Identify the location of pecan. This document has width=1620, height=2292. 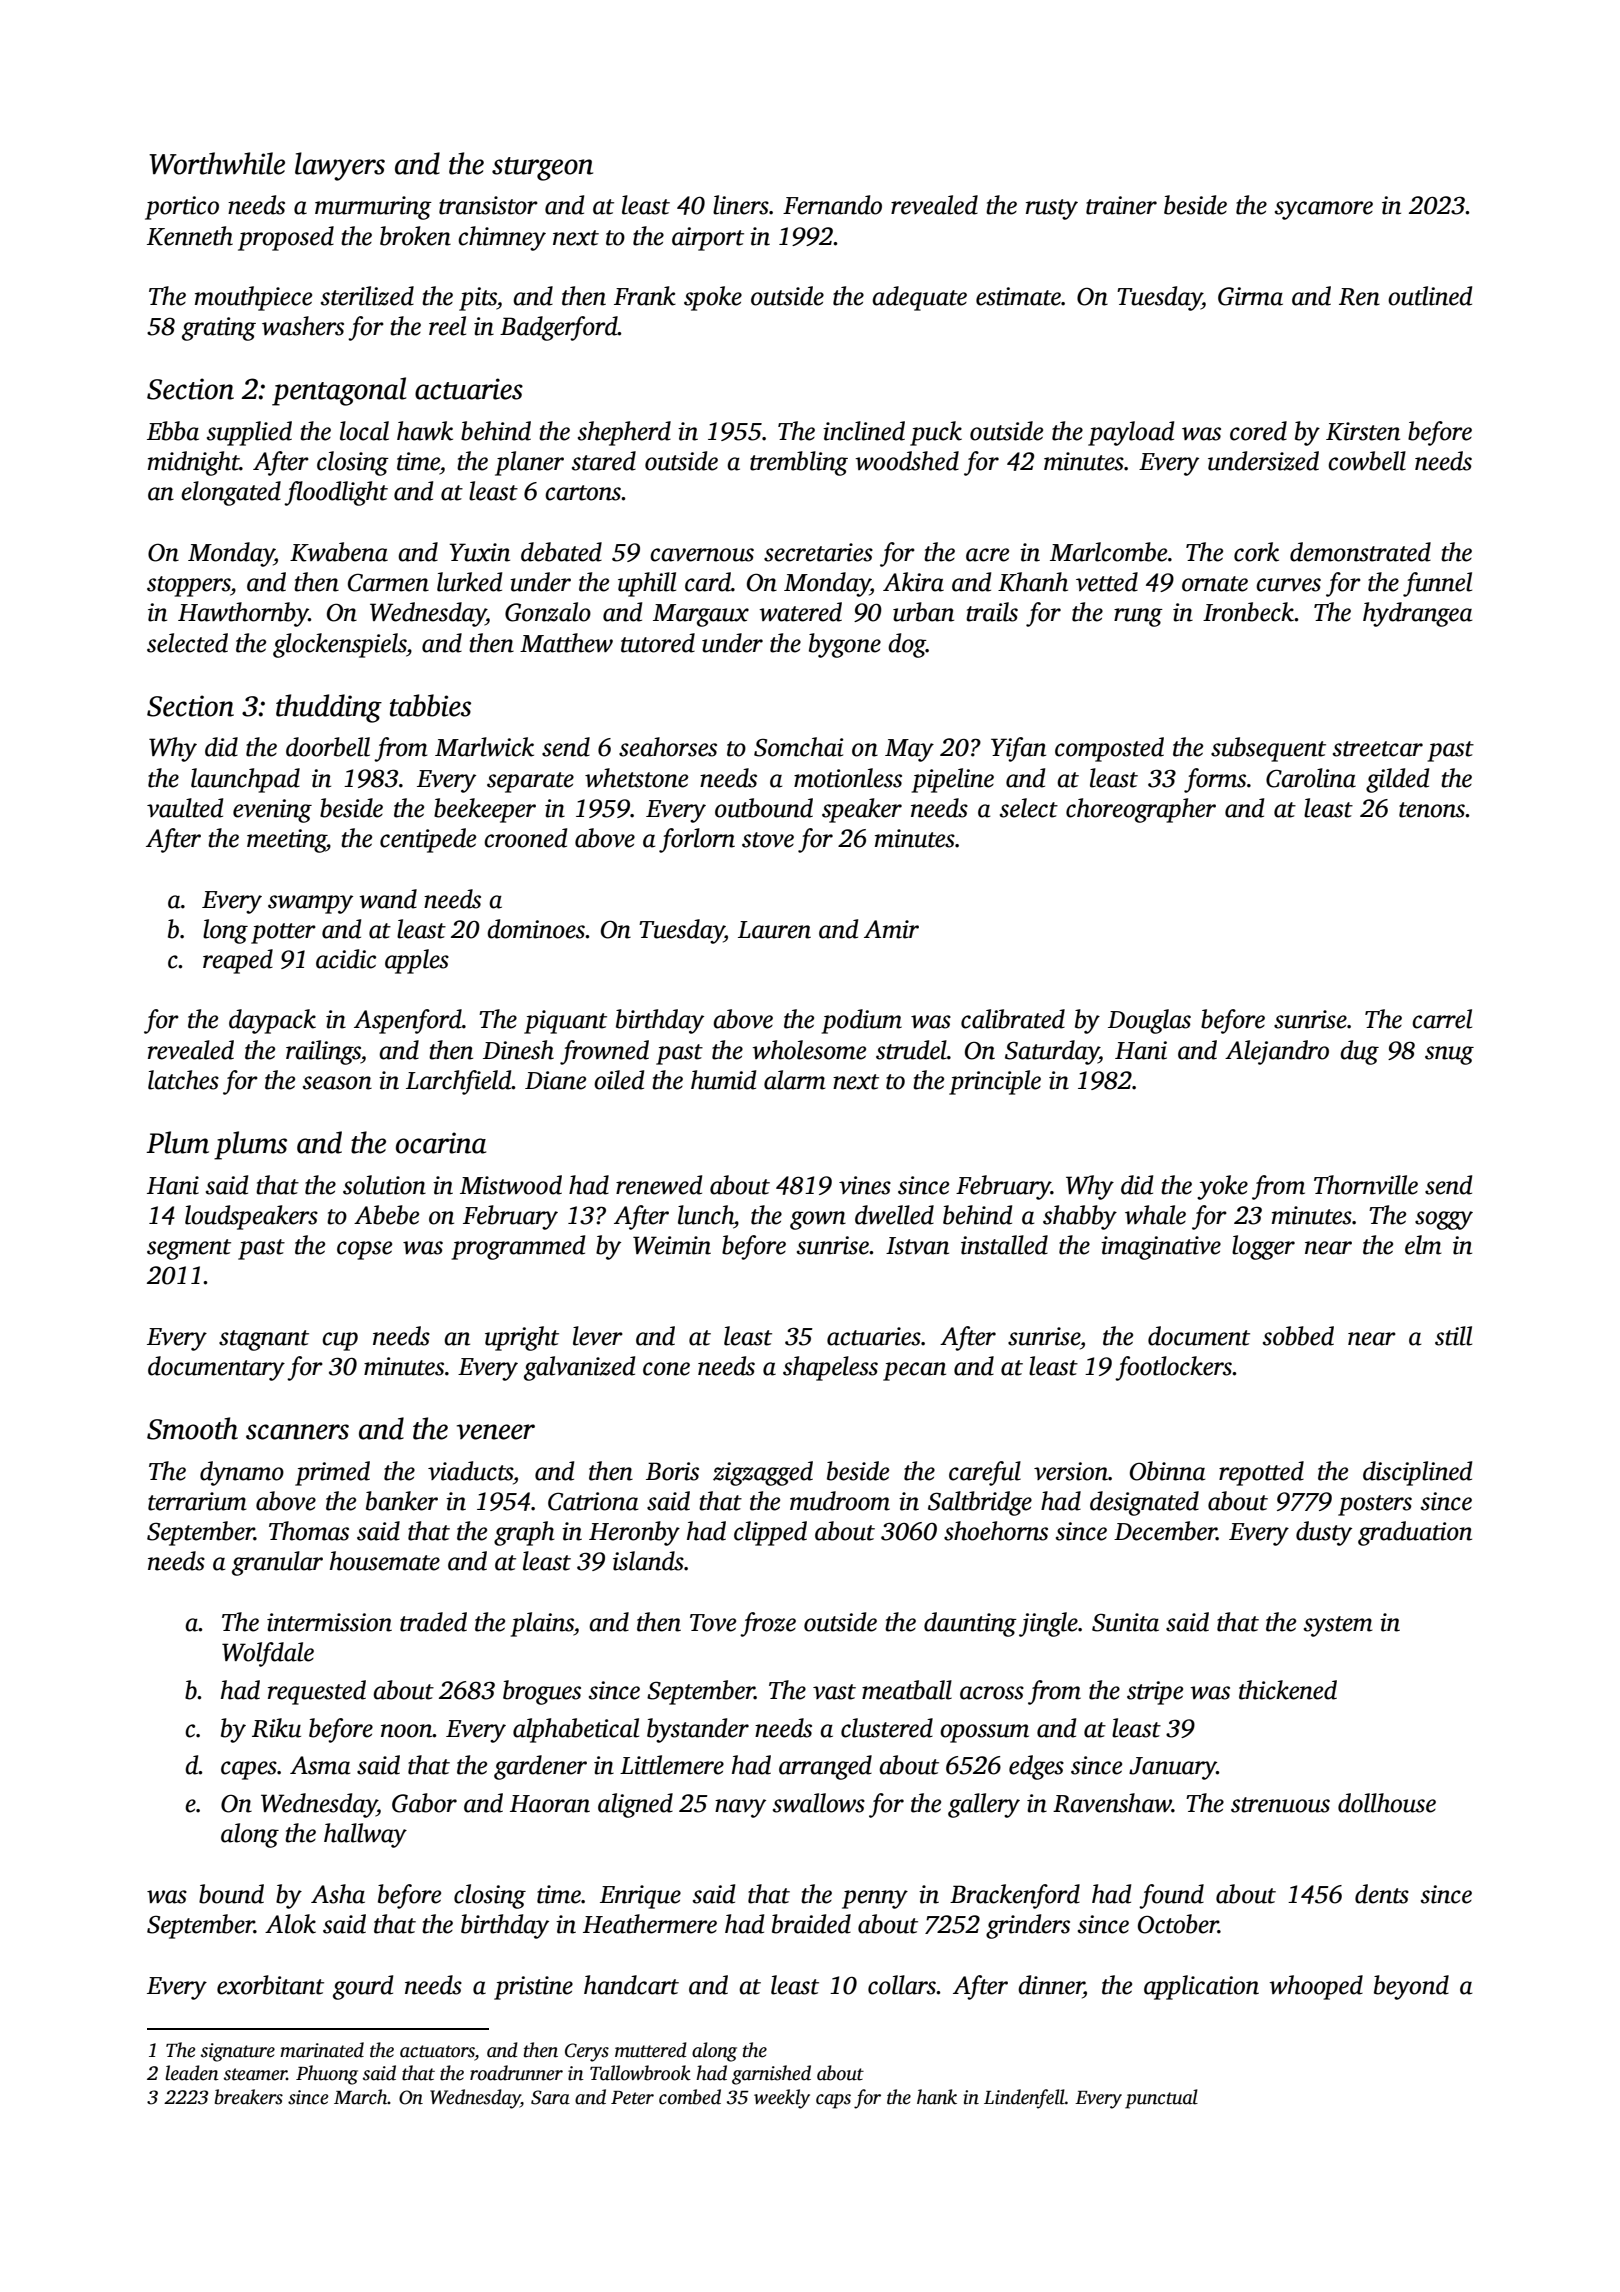
(914, 1371).
